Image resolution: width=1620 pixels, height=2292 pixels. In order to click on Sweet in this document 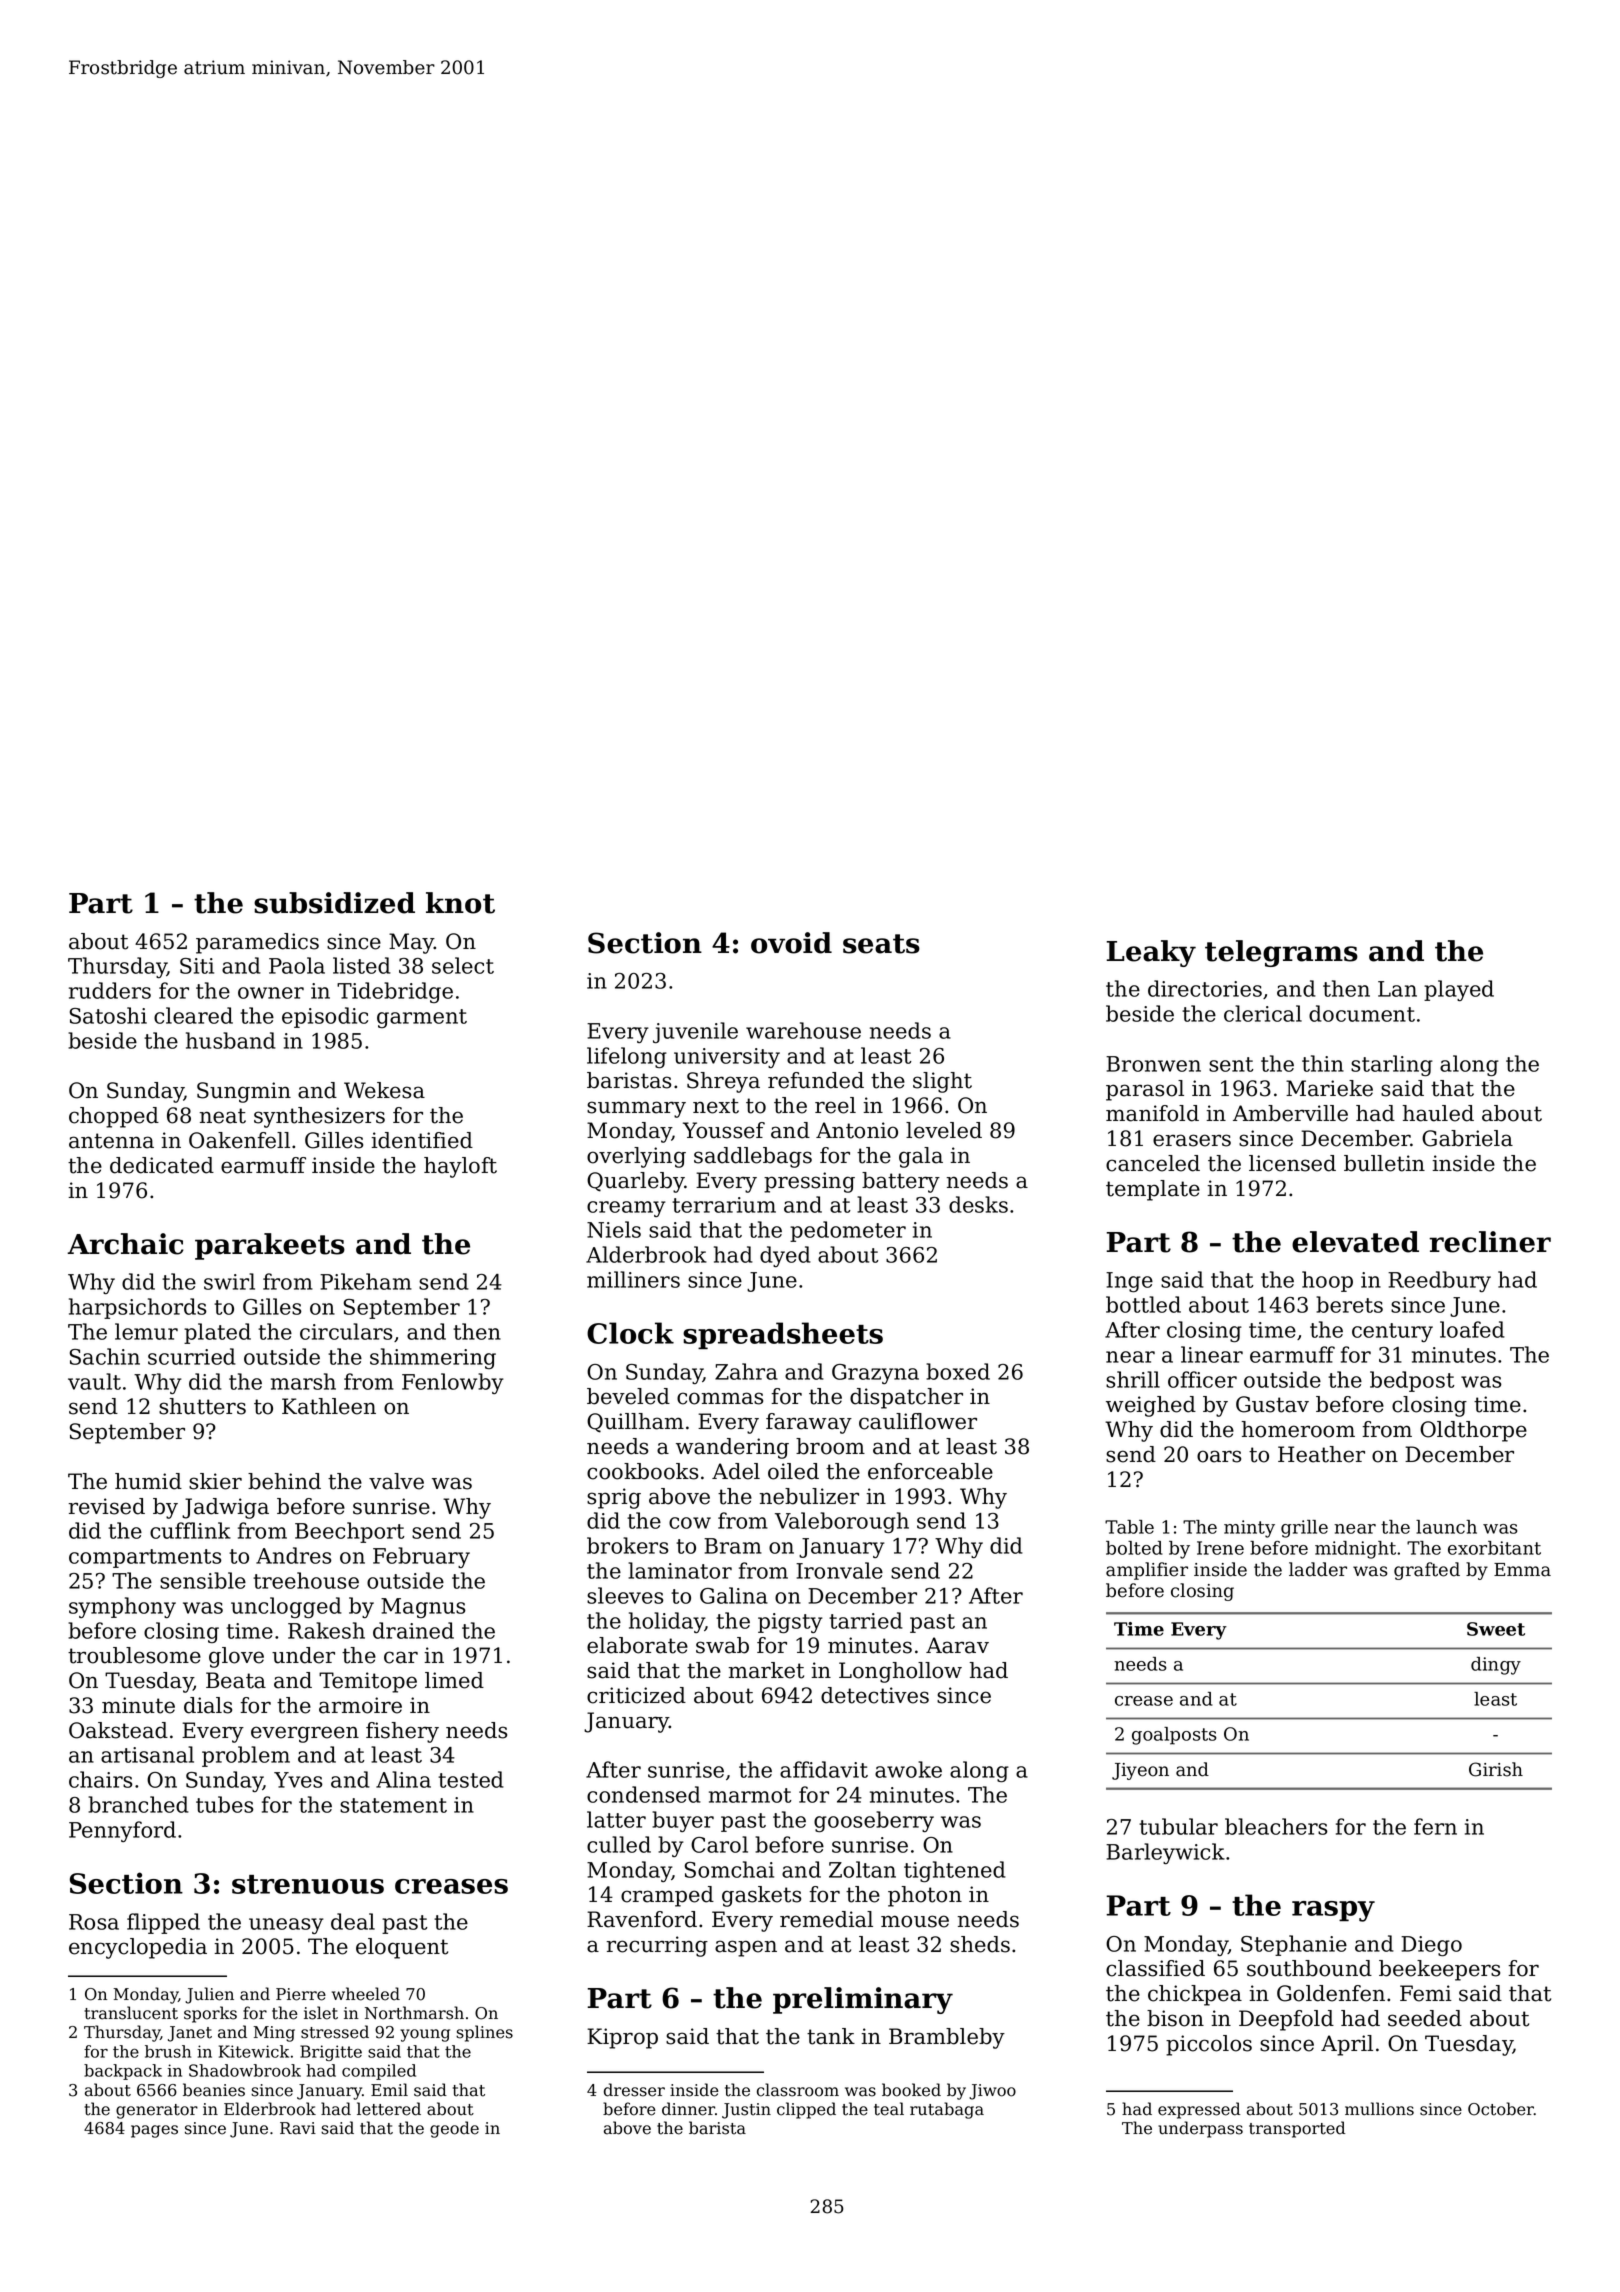, I will do `click(1496, 1629)`.
